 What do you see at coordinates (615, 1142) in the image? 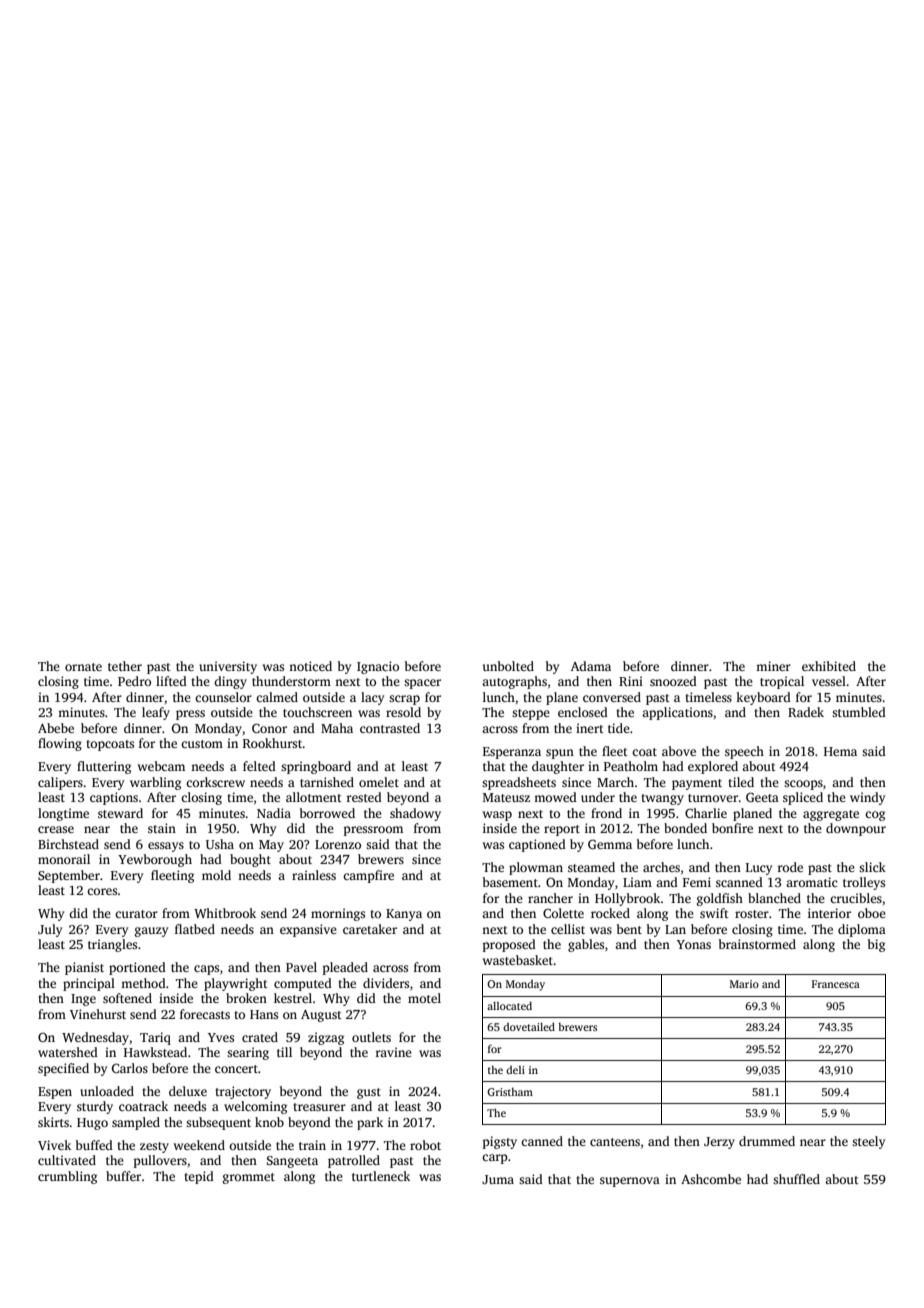
I see `canteens` at bounding box center [615, 1142].
